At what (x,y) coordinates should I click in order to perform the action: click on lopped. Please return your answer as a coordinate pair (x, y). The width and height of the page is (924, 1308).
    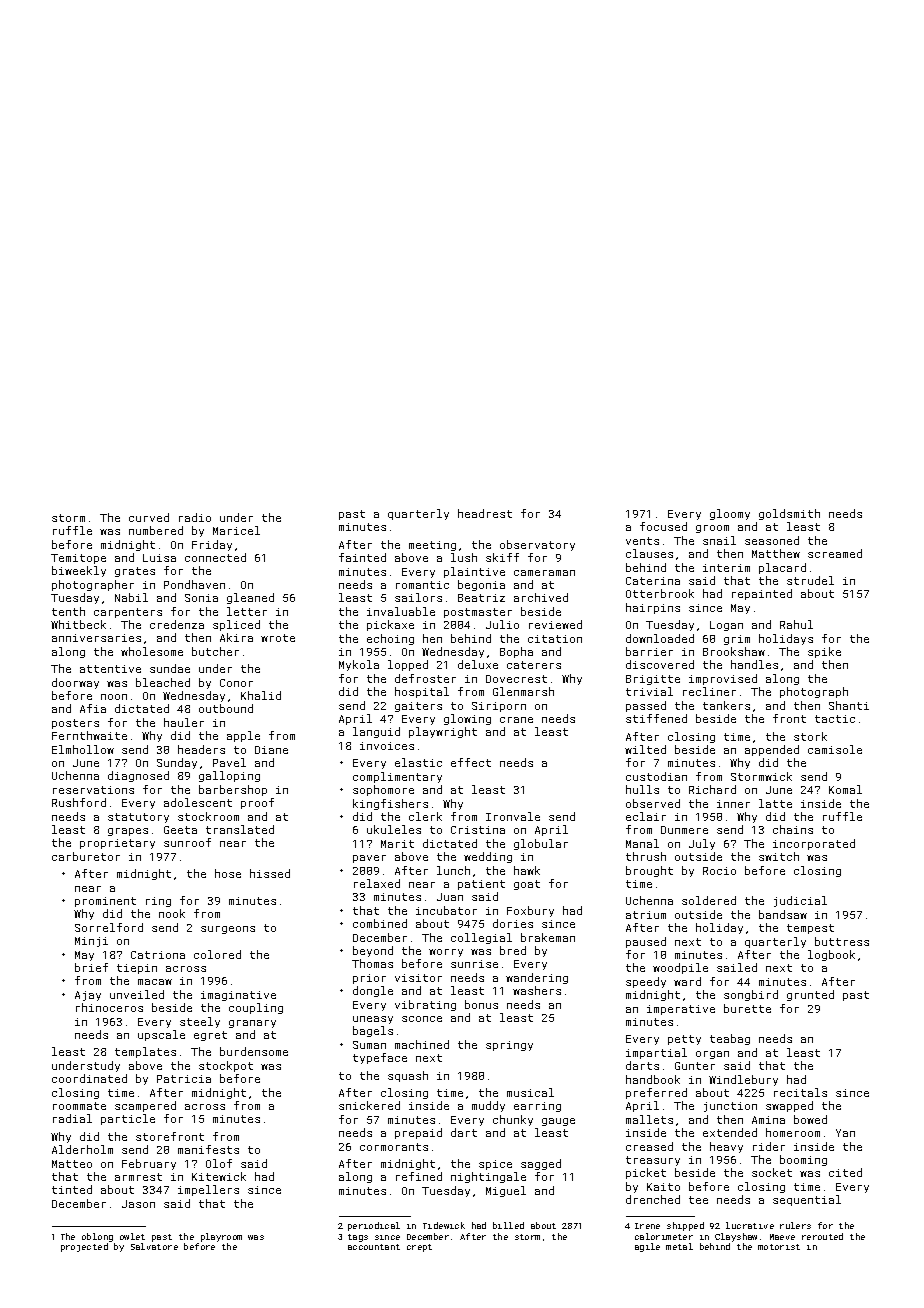
    Looking at the image, I should click on (408, 665).
